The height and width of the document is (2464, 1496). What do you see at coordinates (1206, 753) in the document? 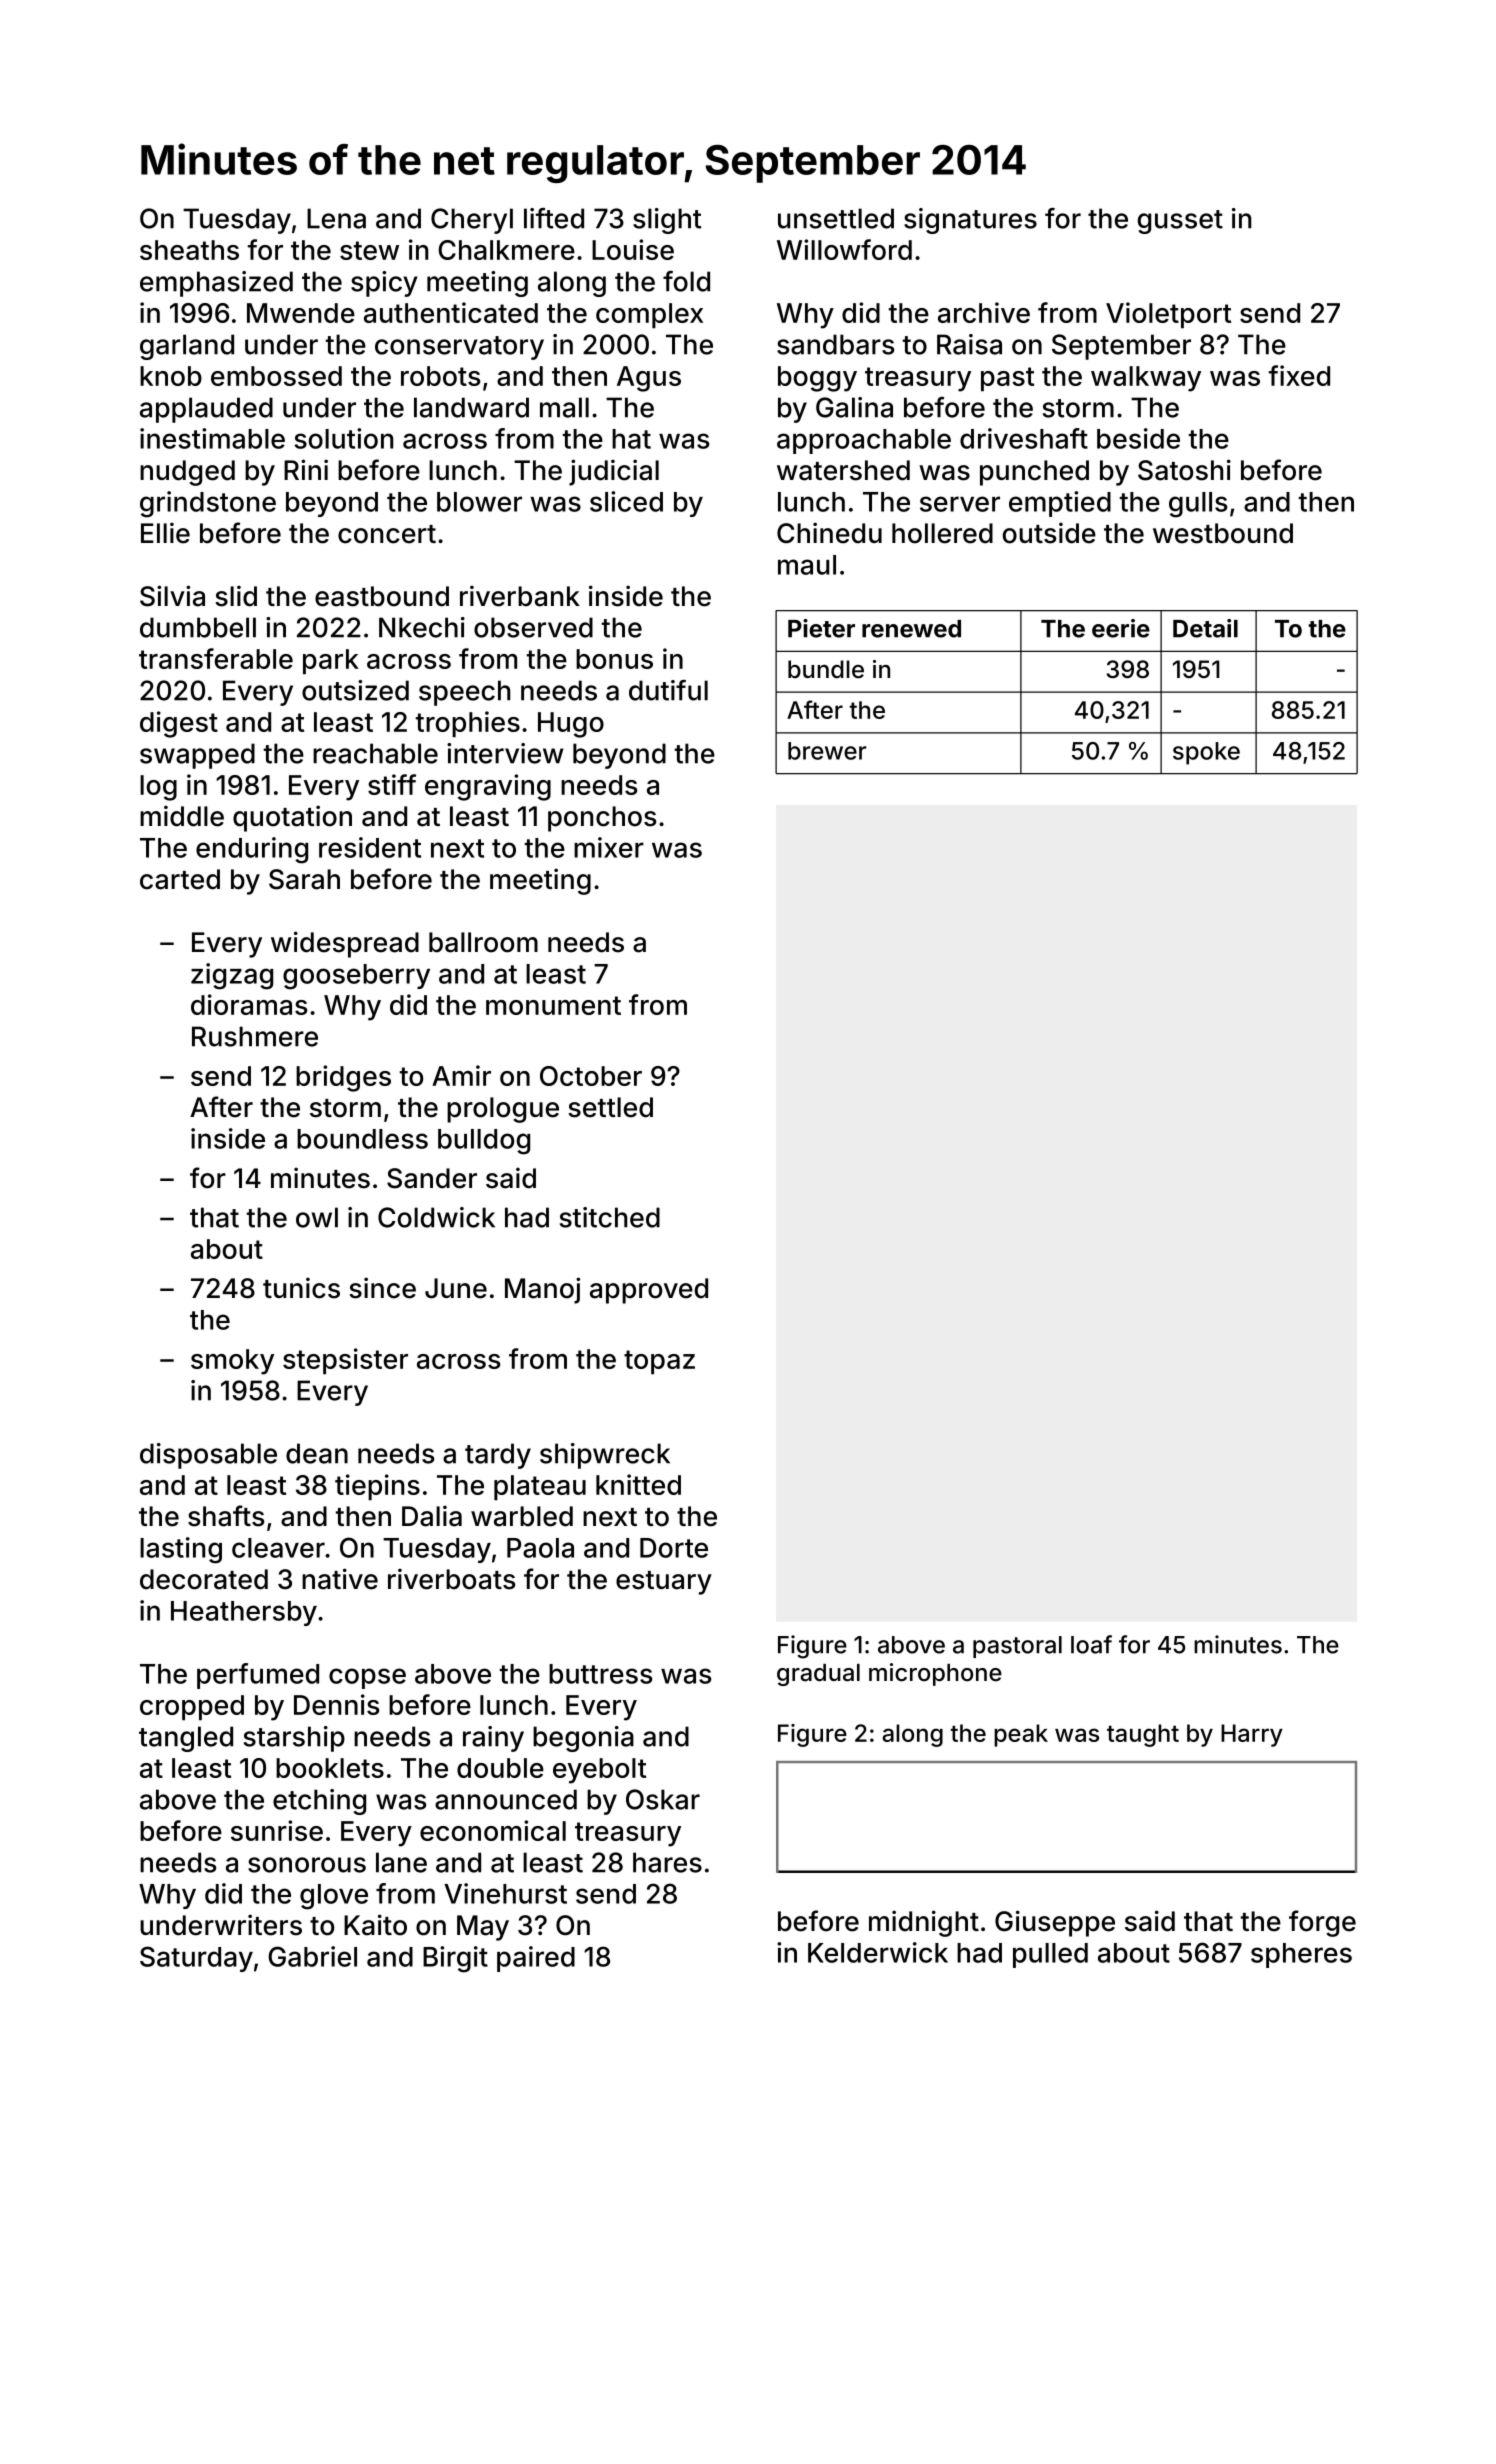
I see `spoke` at bounding box center [1206, 753].
